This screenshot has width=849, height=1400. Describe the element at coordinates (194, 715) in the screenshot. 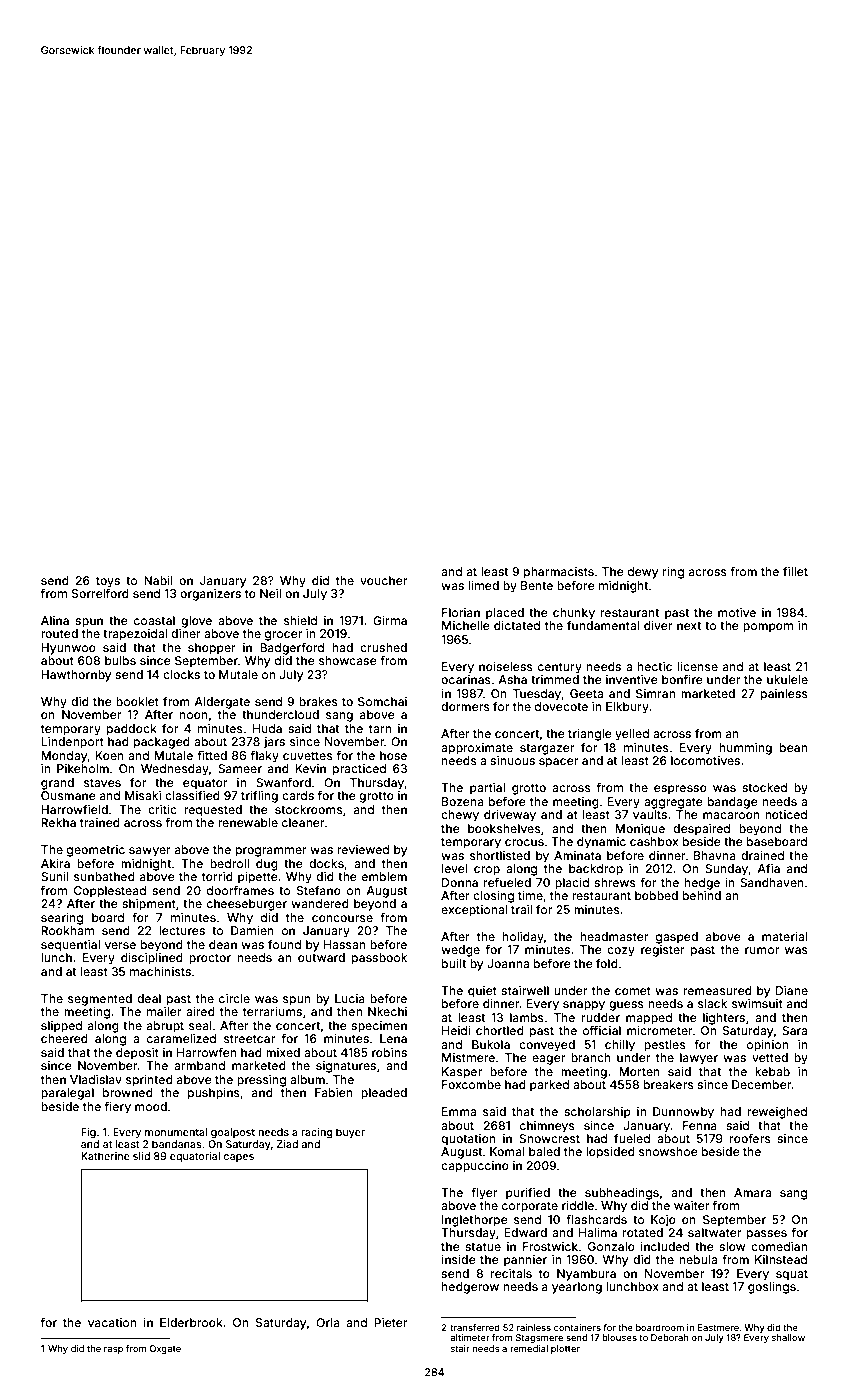

I see `noon` at that location.
